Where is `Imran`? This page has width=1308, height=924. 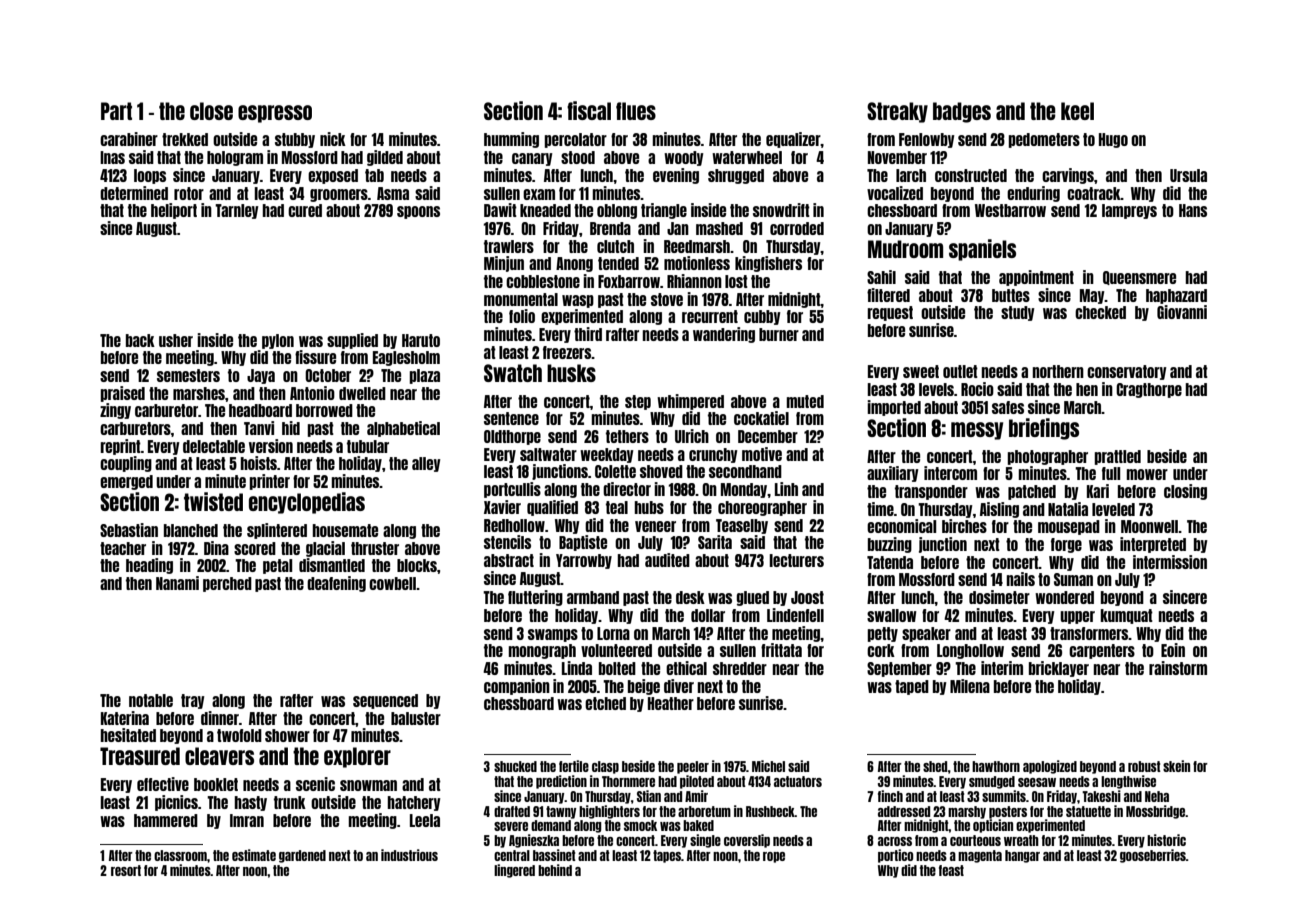 Imran is located at coordinates (247, 820).
